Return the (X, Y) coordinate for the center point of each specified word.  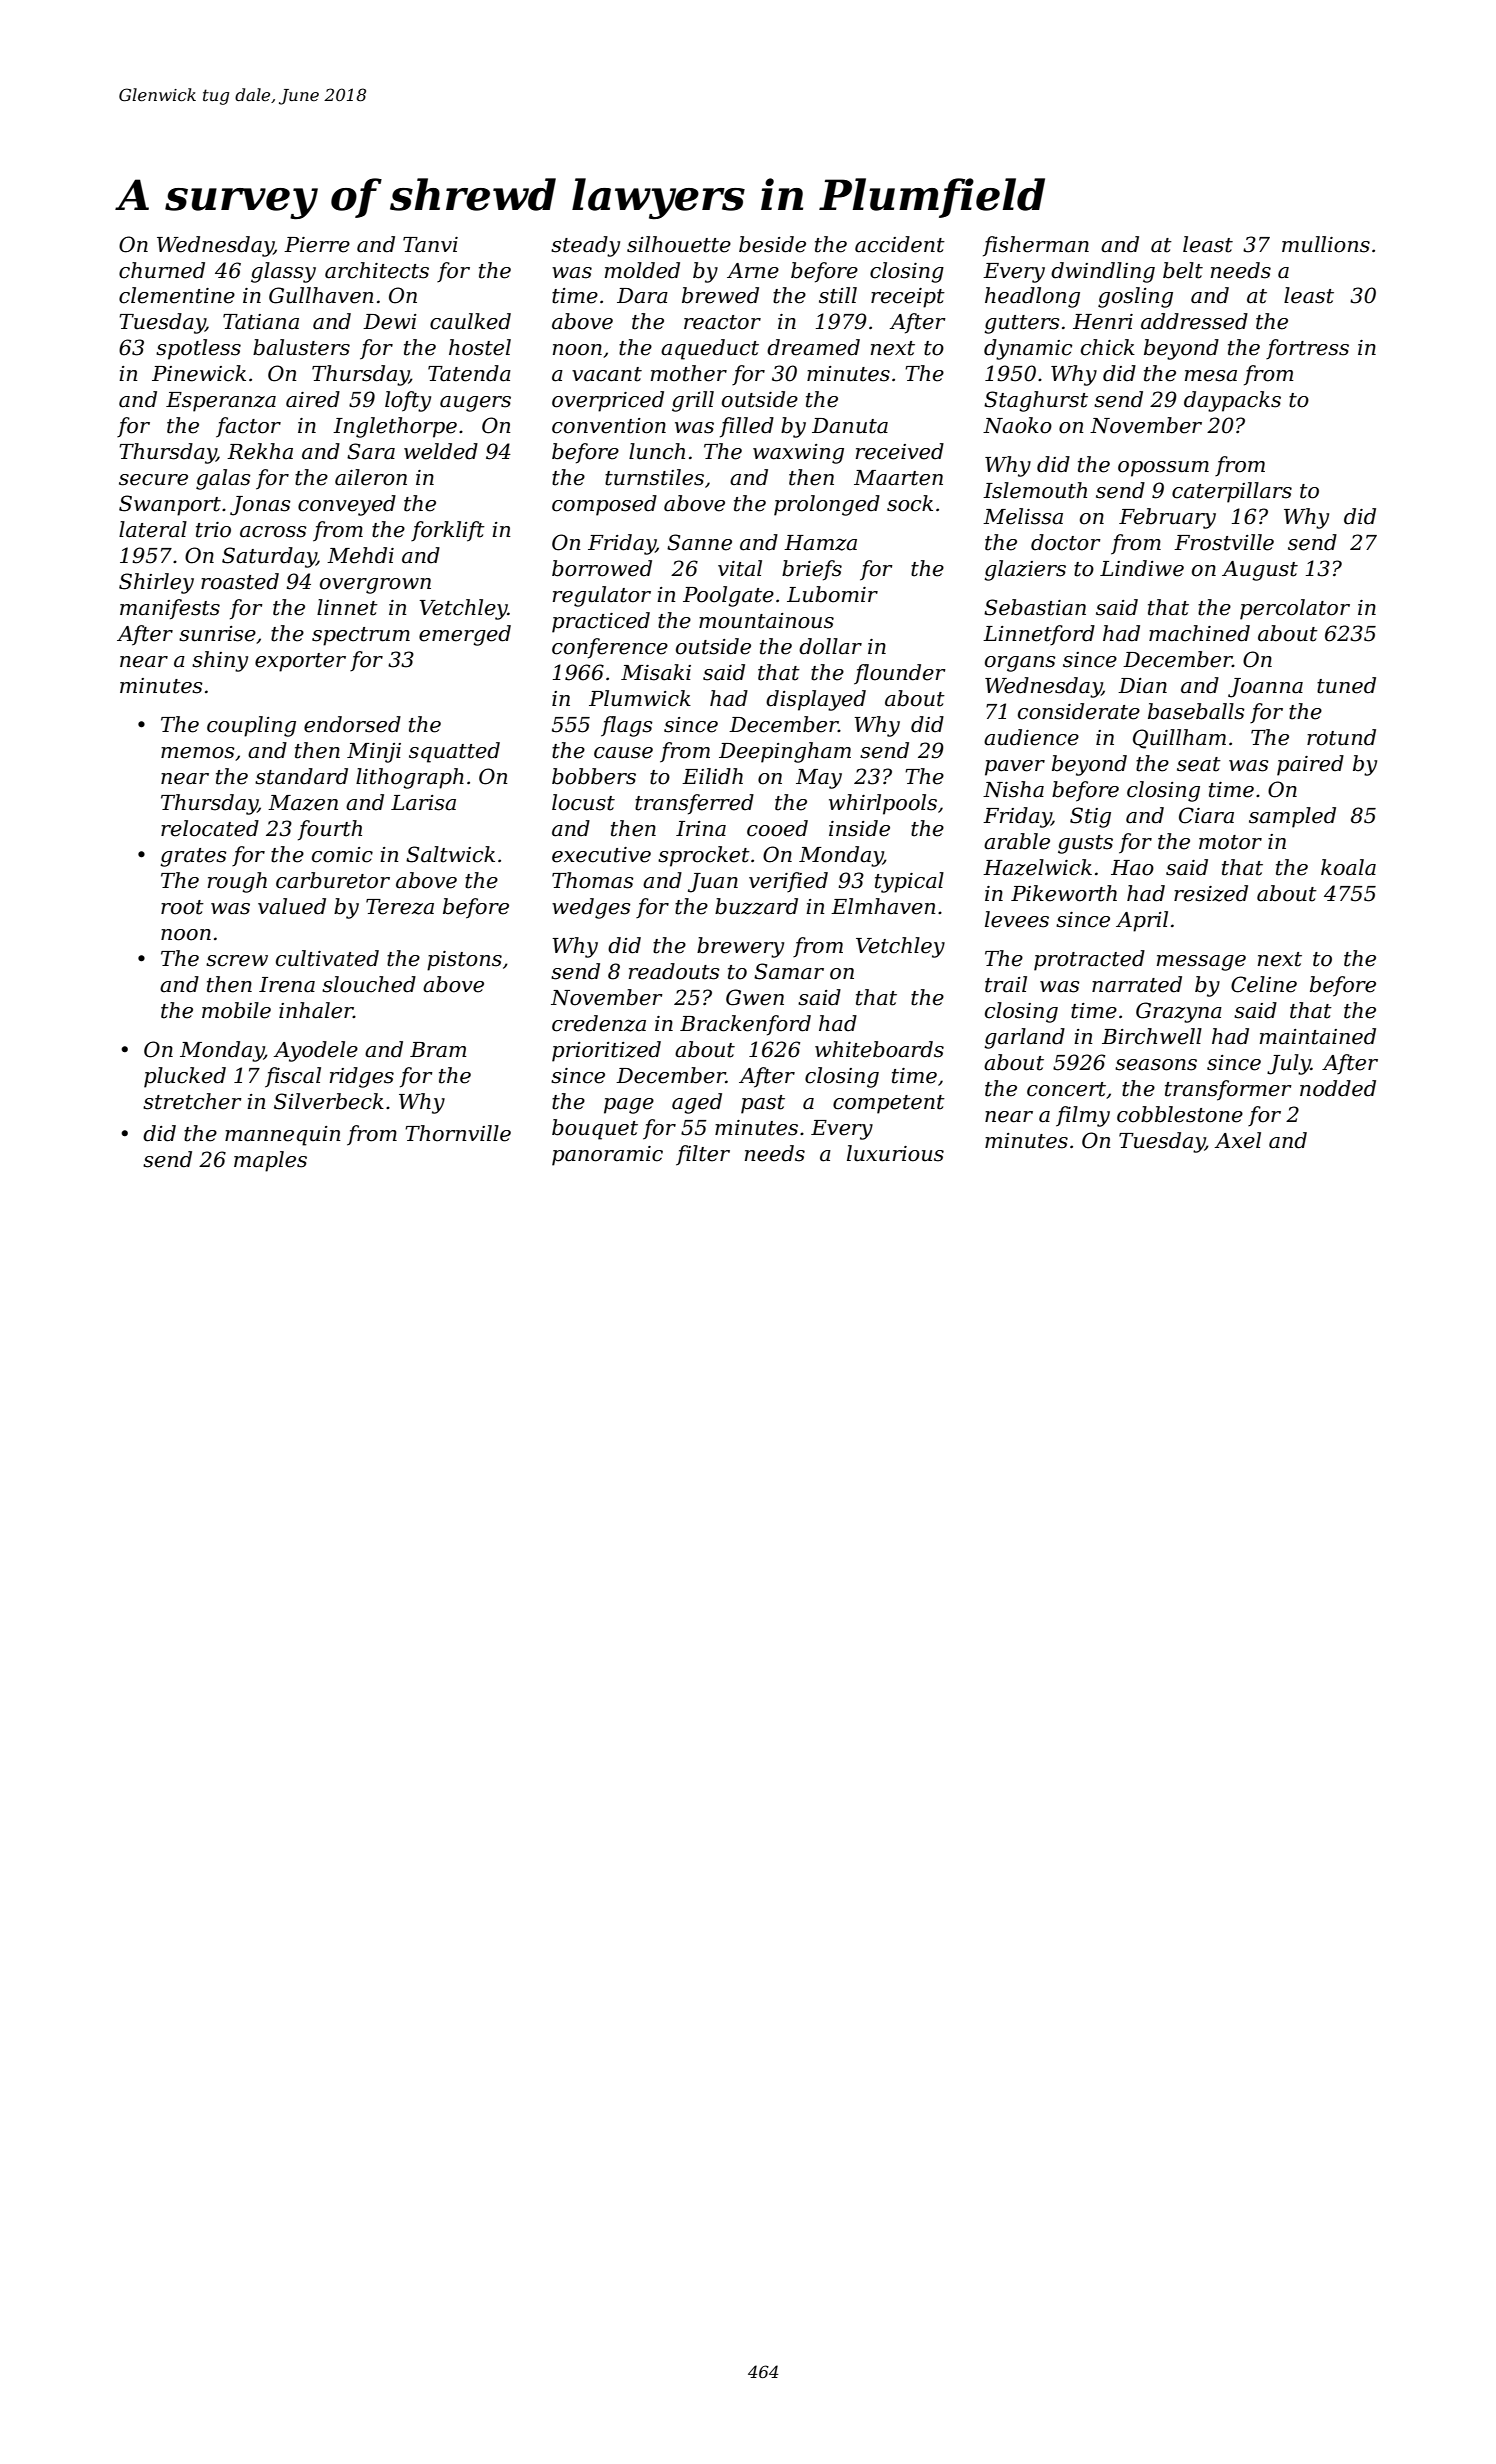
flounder (900, 674)
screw (237, 961)
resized (1211, 893)
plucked (185, 1077)
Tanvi (430, 245)
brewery (740, 947)
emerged (465, 635)
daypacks (1232, 401)
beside (772, 244)
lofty (408, 401)
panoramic (607, 1156)
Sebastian (1035, 607)
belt (1183, 270)
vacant (607, 374)
